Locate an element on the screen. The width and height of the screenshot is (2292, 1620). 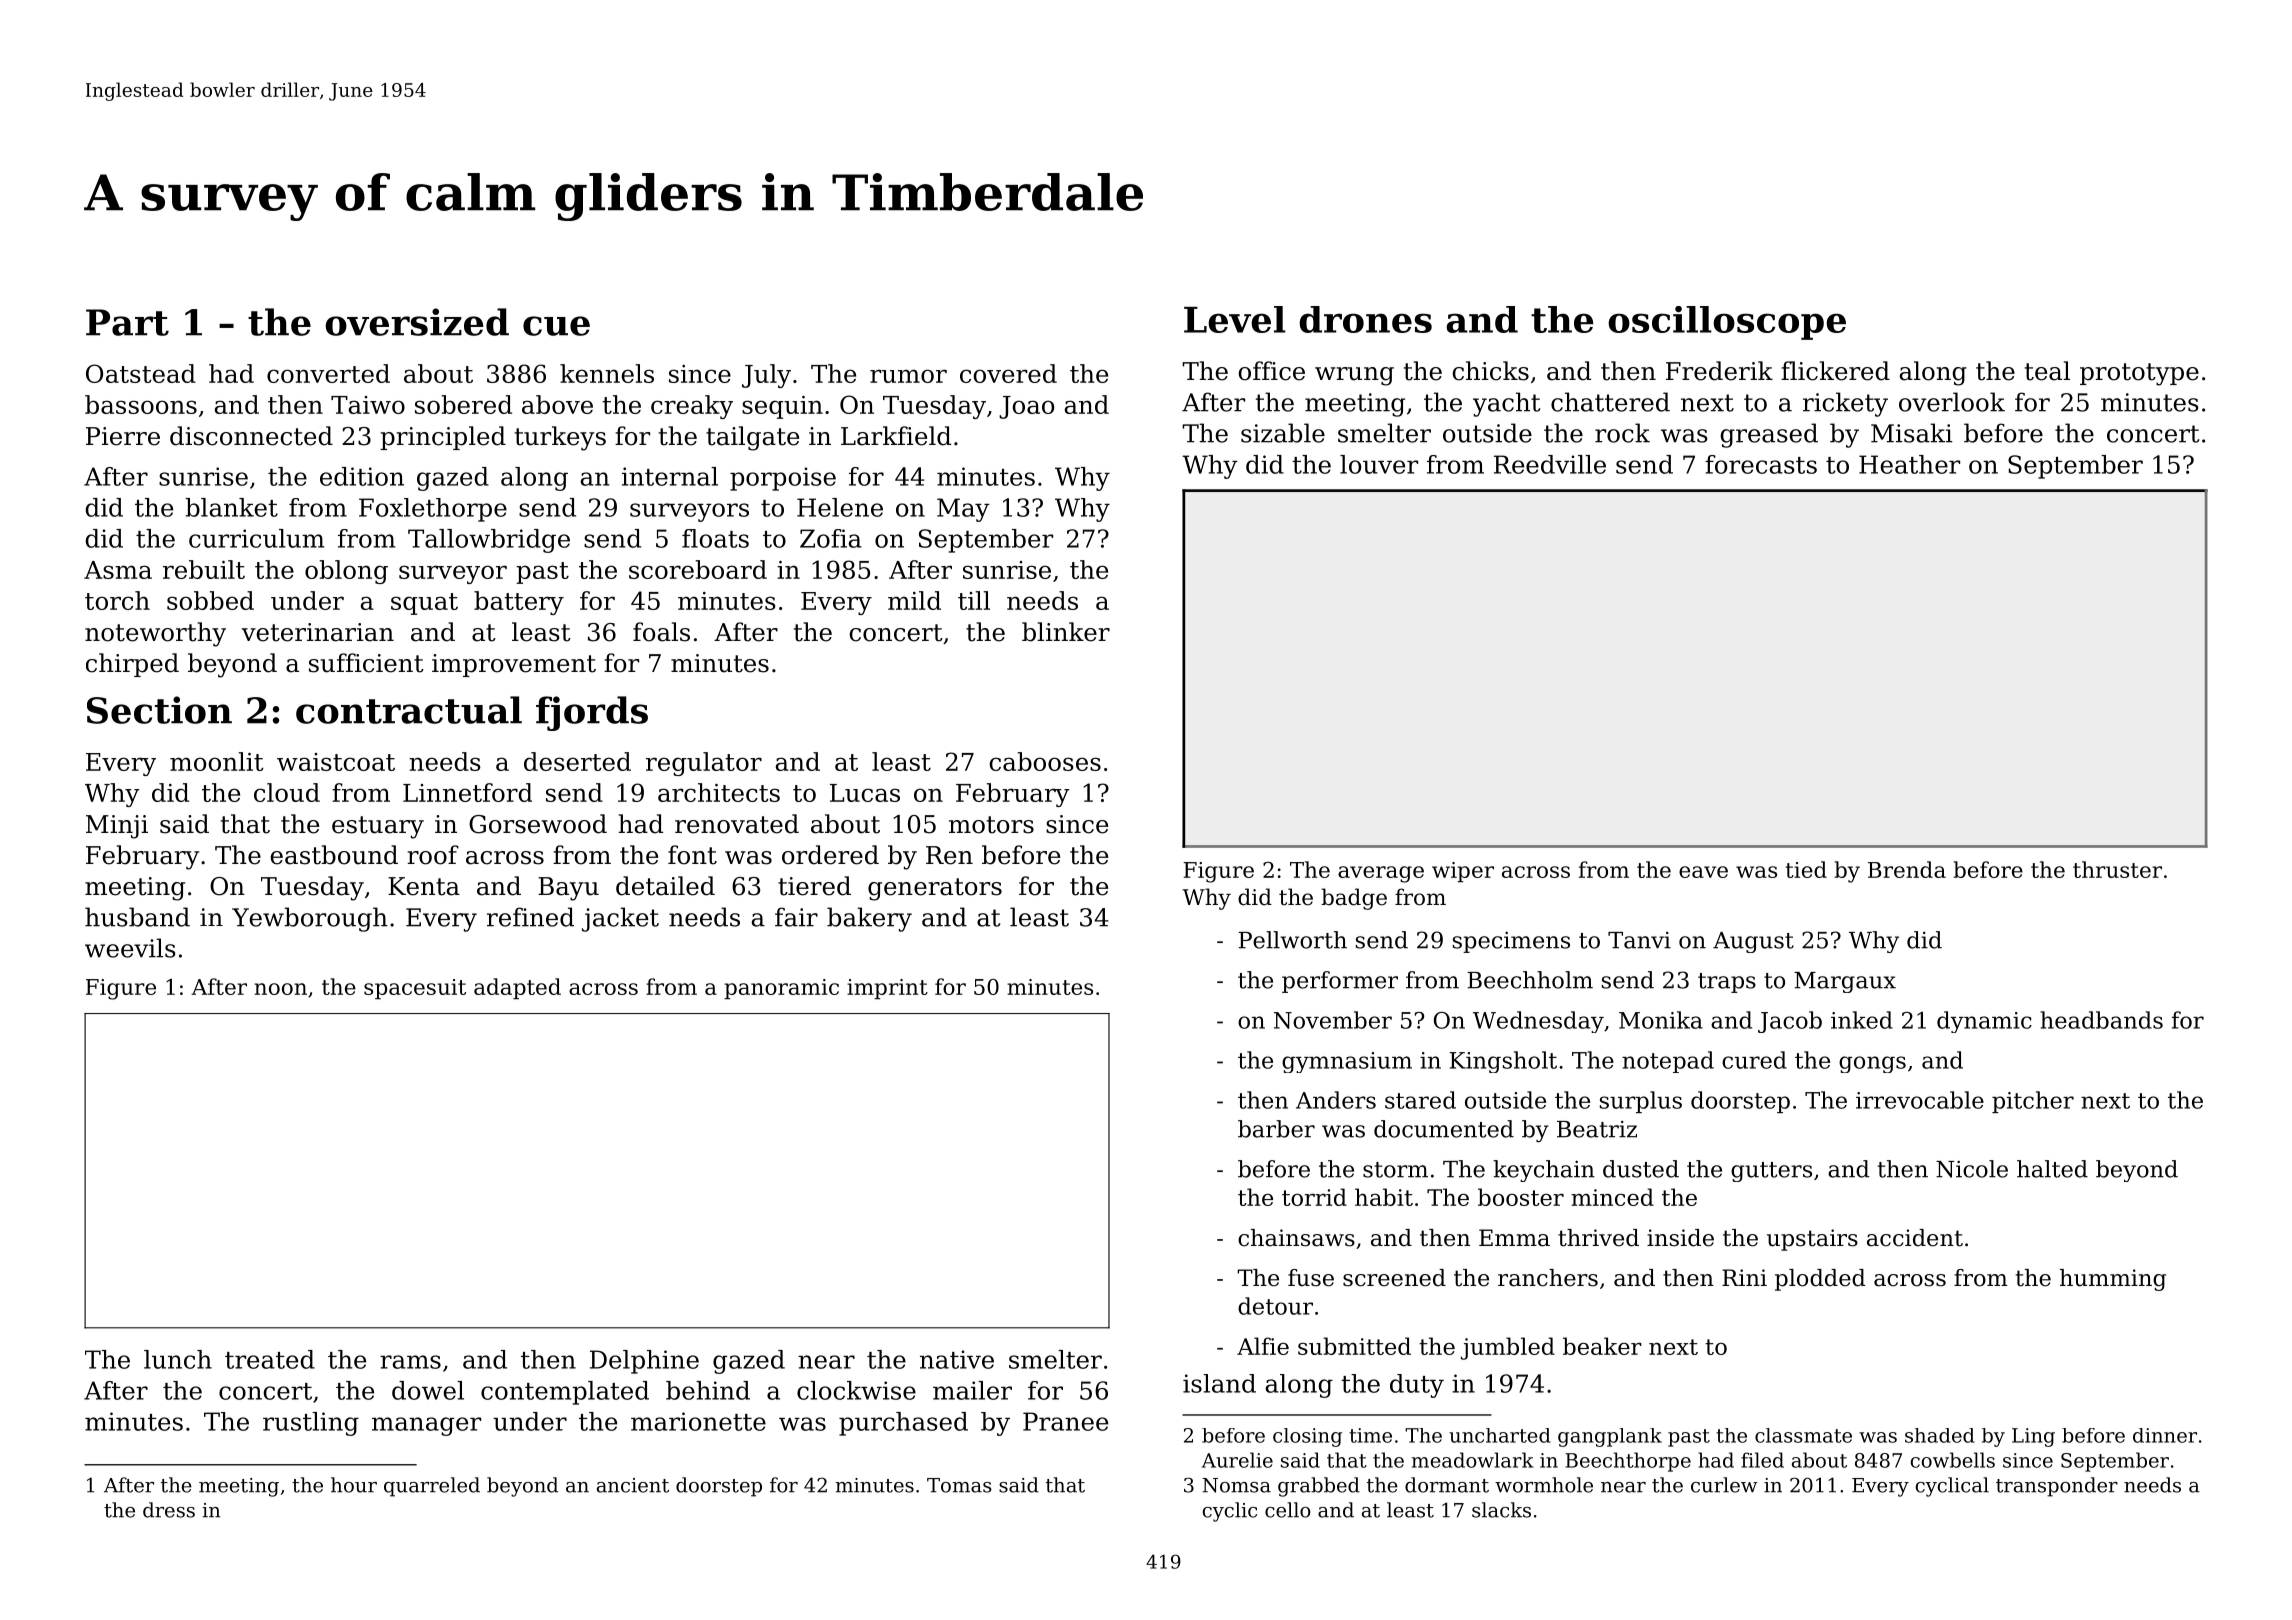
noon is located at coordinates (280, 989).
